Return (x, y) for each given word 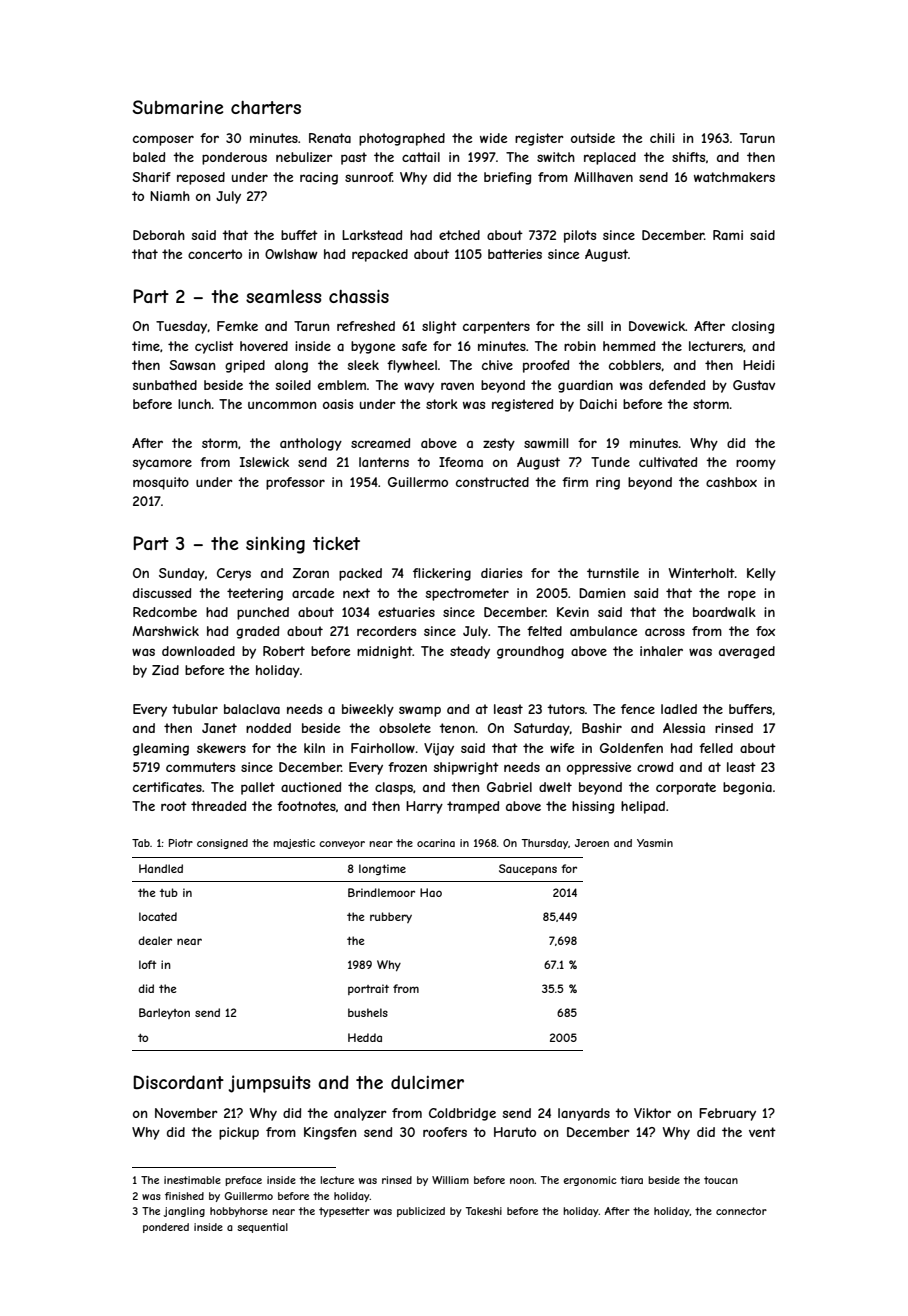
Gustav (754, 385)
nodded (268, 728)
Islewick (264, 462)
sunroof (369, 177)
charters (266, 108)
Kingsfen (330, 1133)
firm (575, 482)
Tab (141, 843)
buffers (751, 709)
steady (470, 652)
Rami (728, 235)
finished (184, 1196)
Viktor (652, 1113)
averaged (747, 652)
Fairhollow (383, 748)
